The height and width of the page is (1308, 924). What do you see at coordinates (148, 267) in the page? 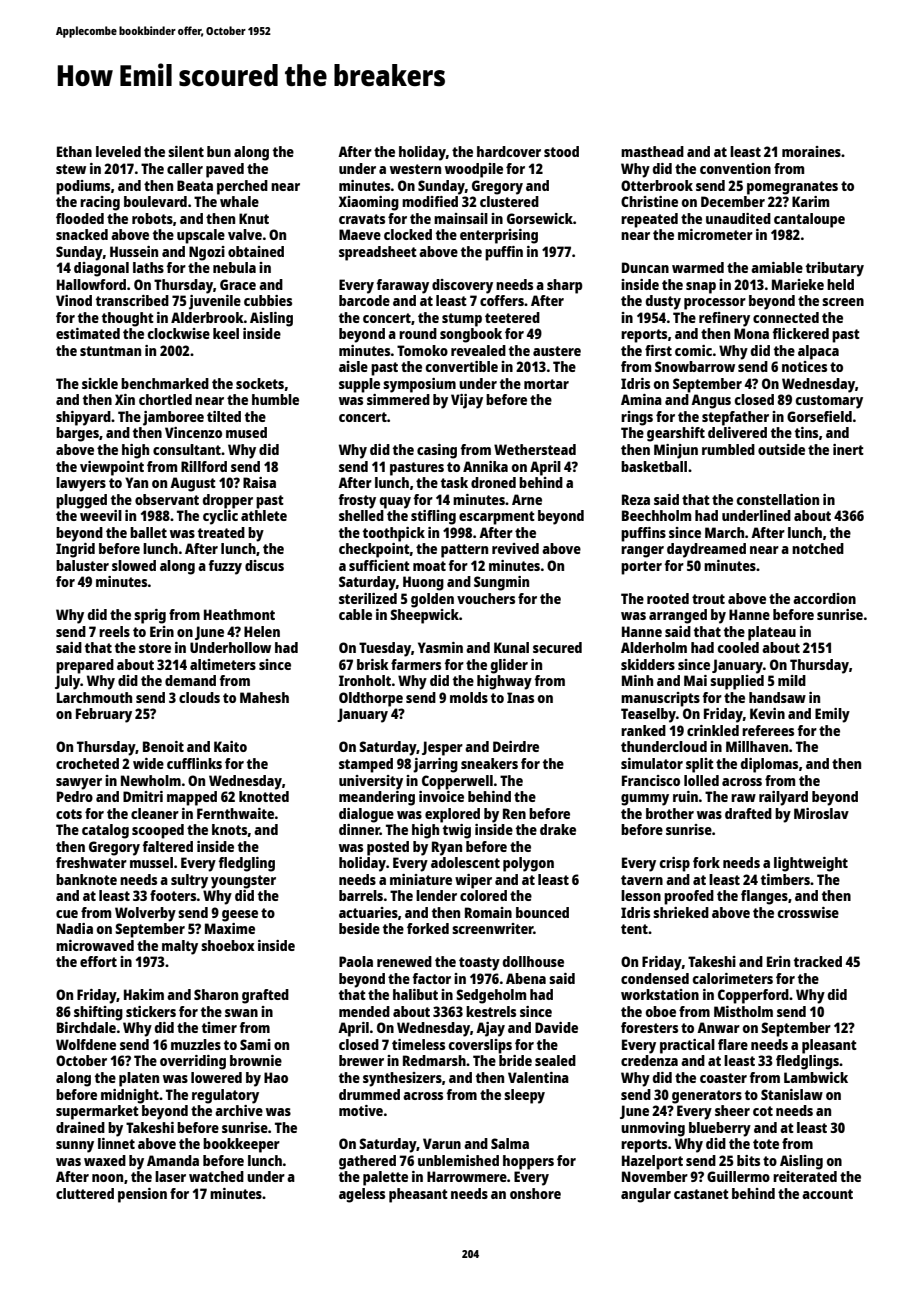
I see `laths` at bounding box center [148, 267].
